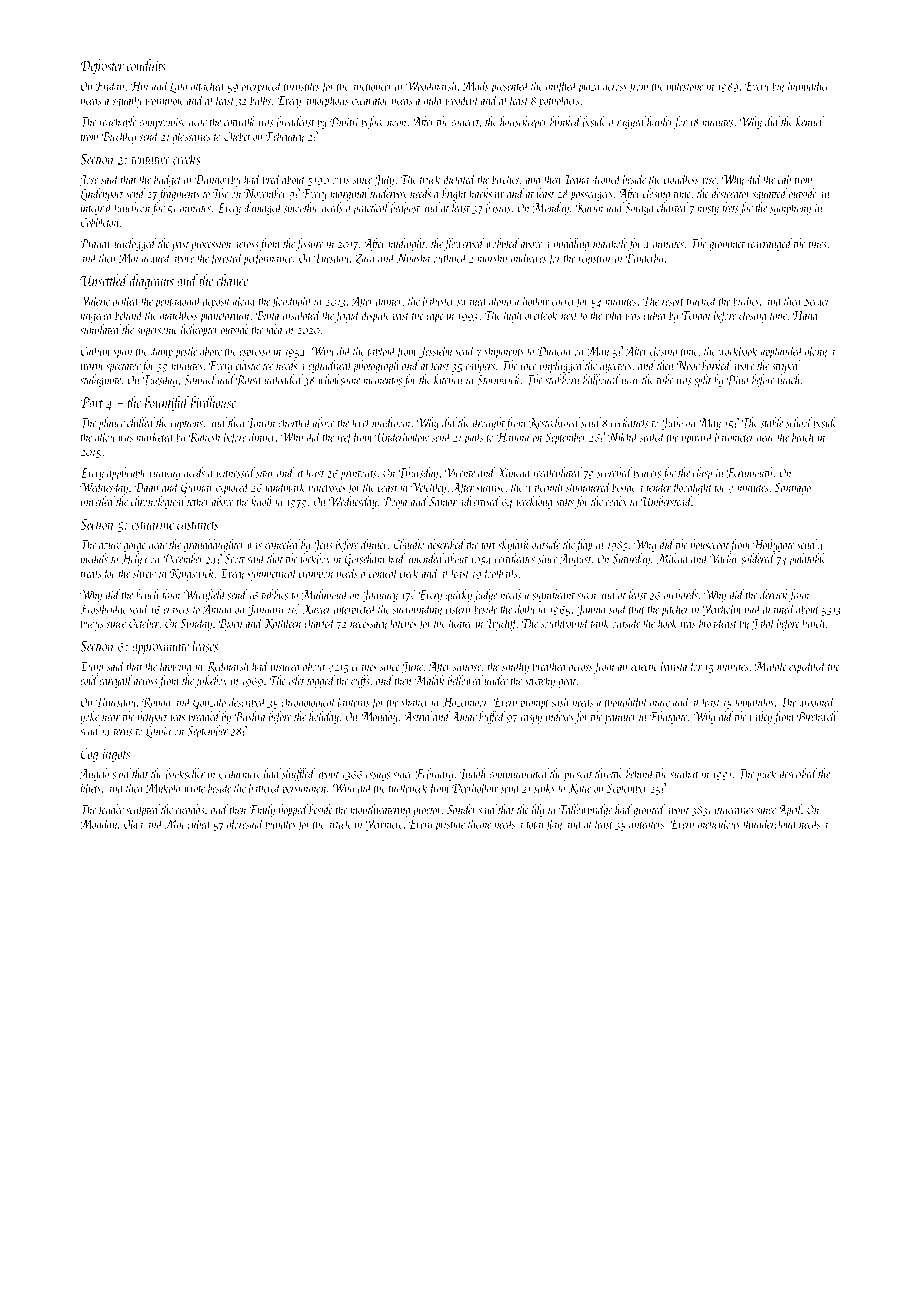  What do you see at coordinates (90, 788) in the screenshot?
I see `fillets` at bounding box center [90, 788].
